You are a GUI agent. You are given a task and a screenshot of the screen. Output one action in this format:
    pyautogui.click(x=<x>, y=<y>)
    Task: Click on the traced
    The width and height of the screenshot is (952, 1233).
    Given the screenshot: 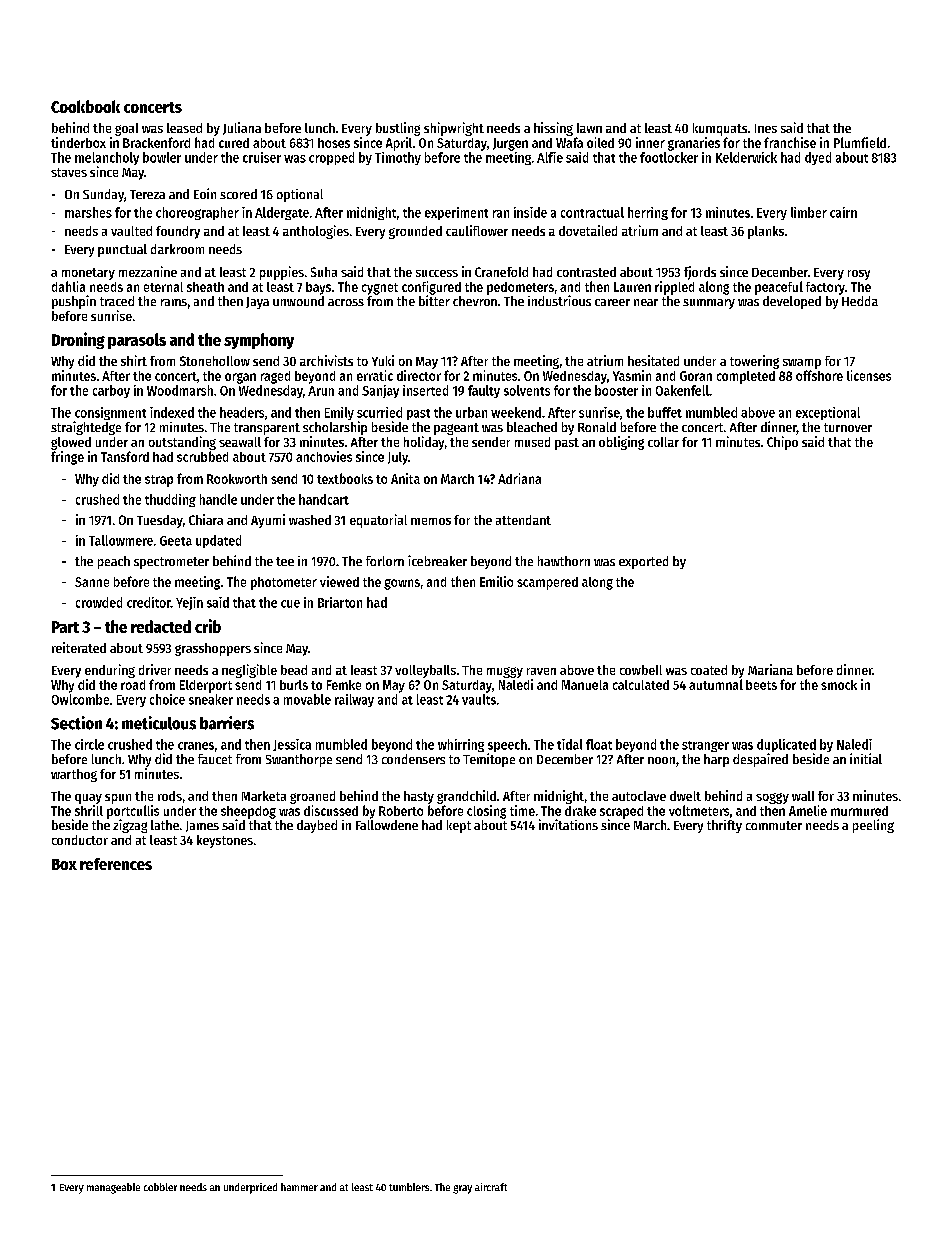 What is the action you would take?
    pyautogui.click(x=117, y=301)
